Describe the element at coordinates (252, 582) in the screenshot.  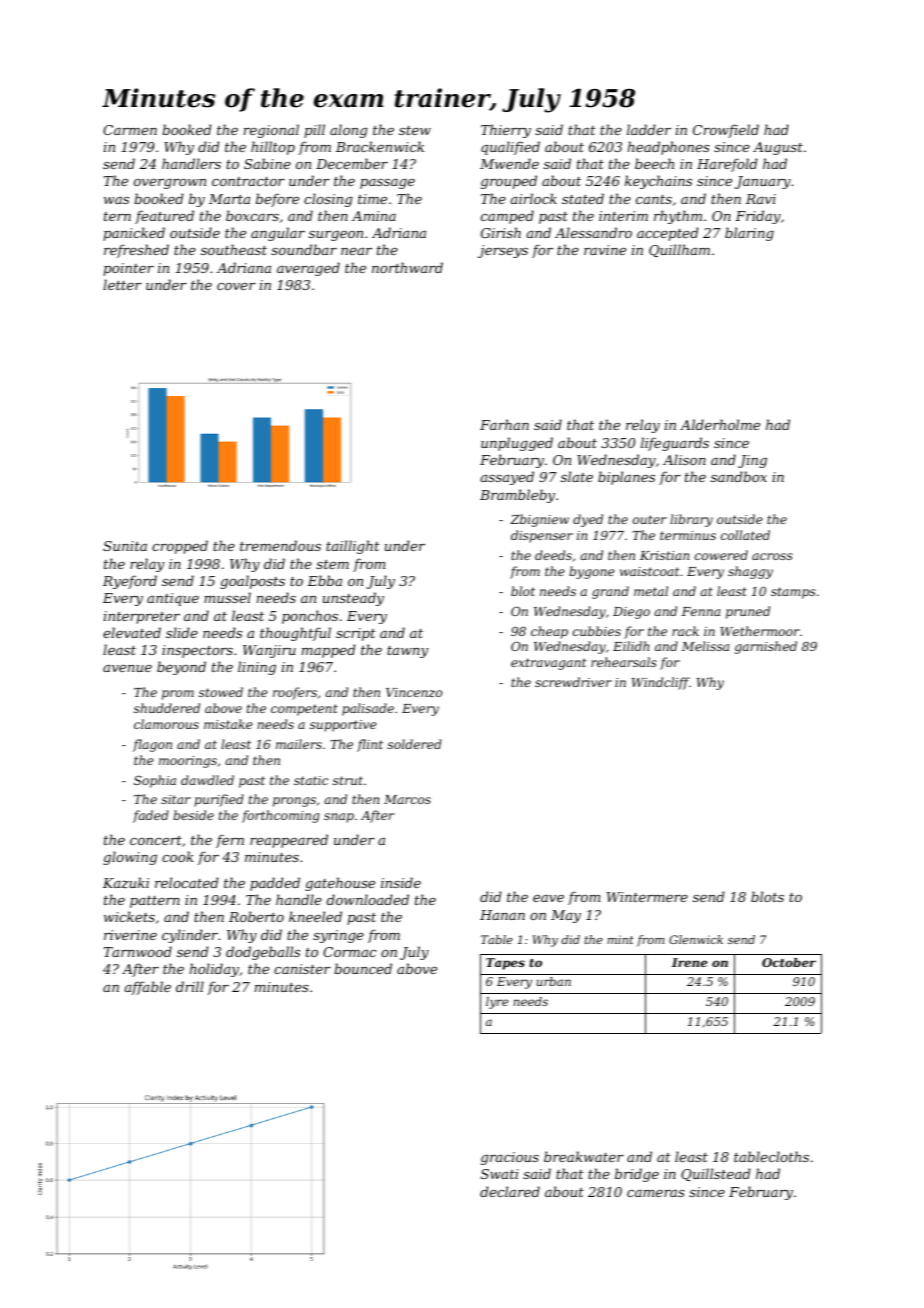
I see `goalposts` at that location.
